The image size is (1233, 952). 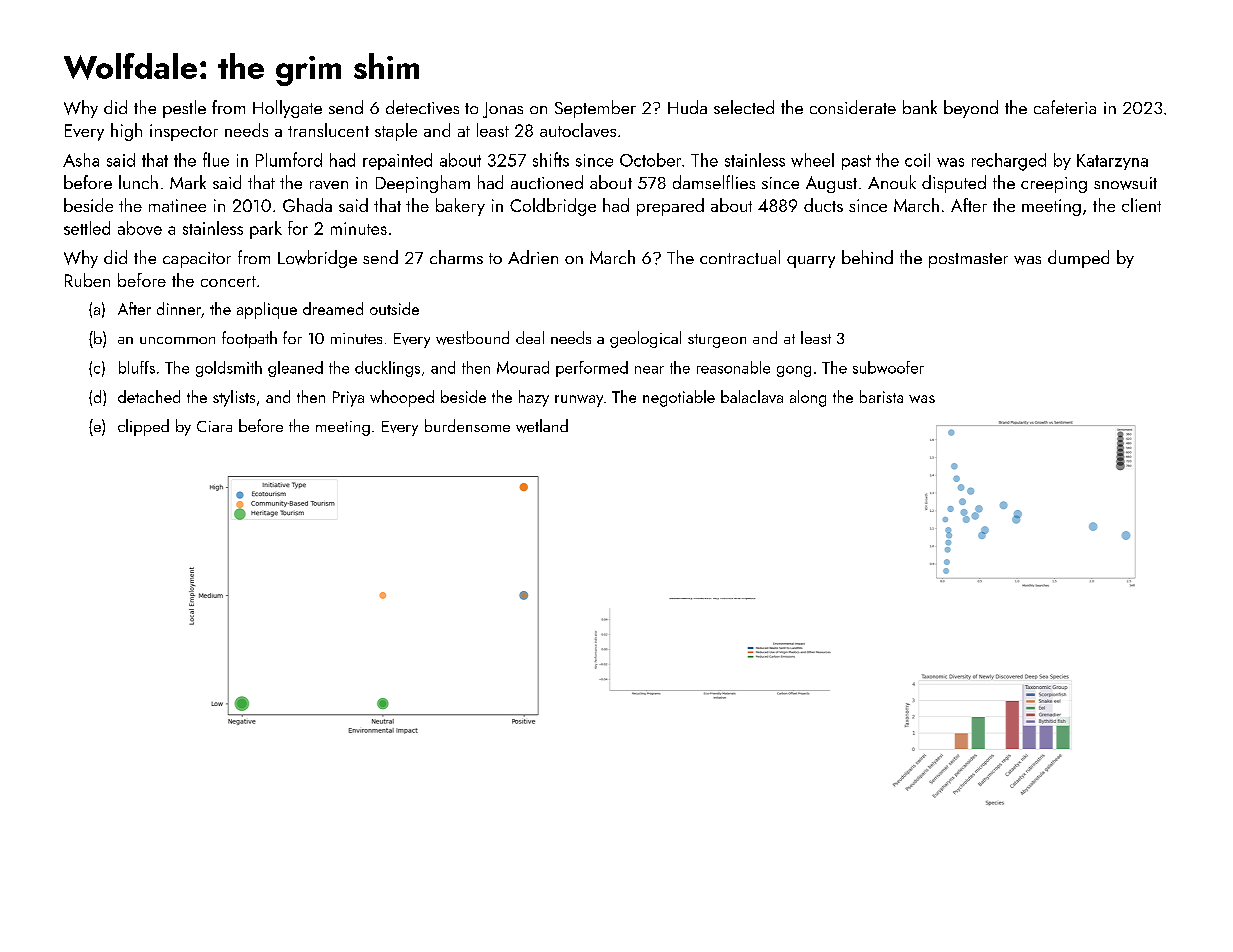 I want to click on raven, so click(x=329, y=185).
